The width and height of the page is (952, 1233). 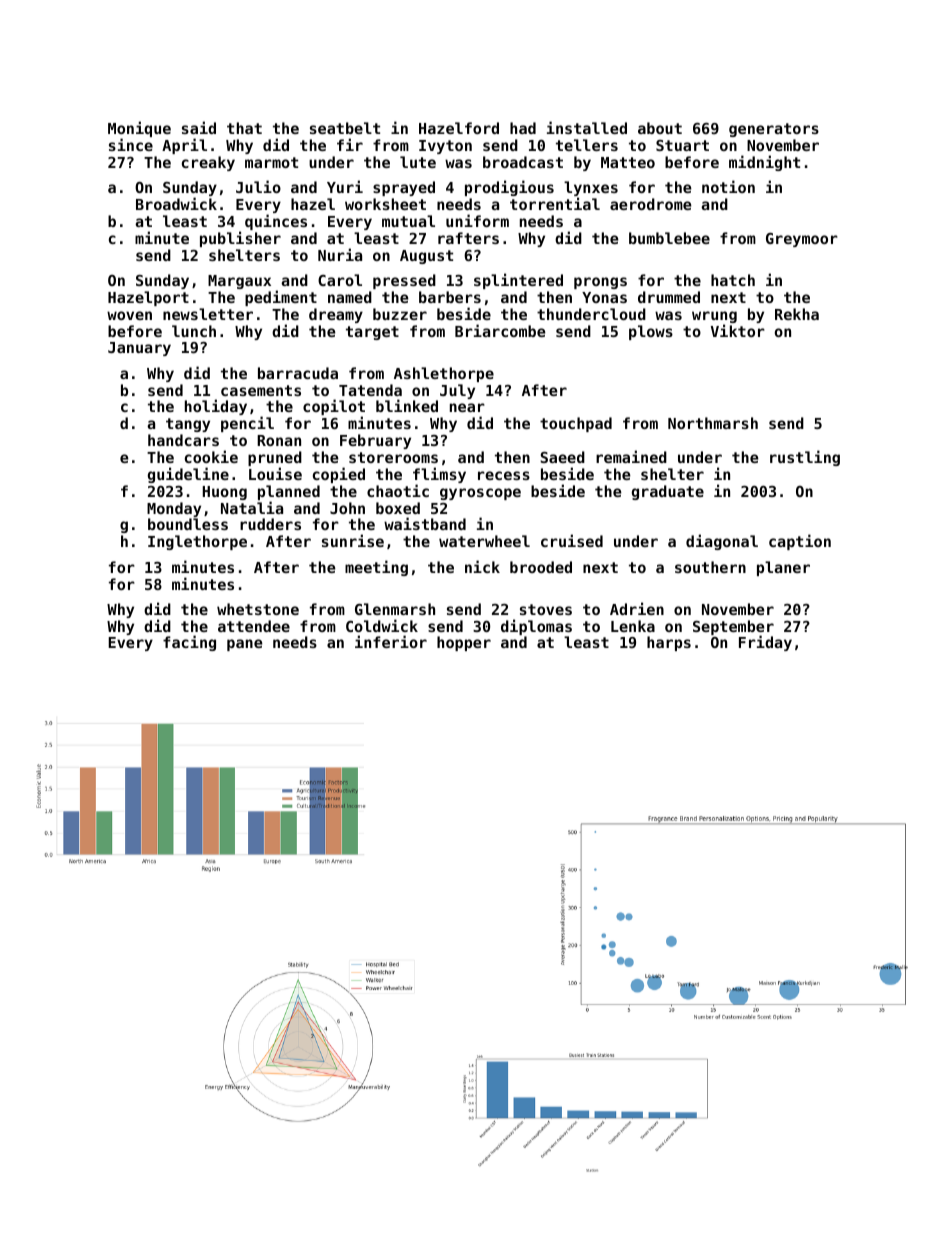 What do you see at coordinates (802, 240) in the page?
I see `Greymoor` at bounding box center [802, 240].
